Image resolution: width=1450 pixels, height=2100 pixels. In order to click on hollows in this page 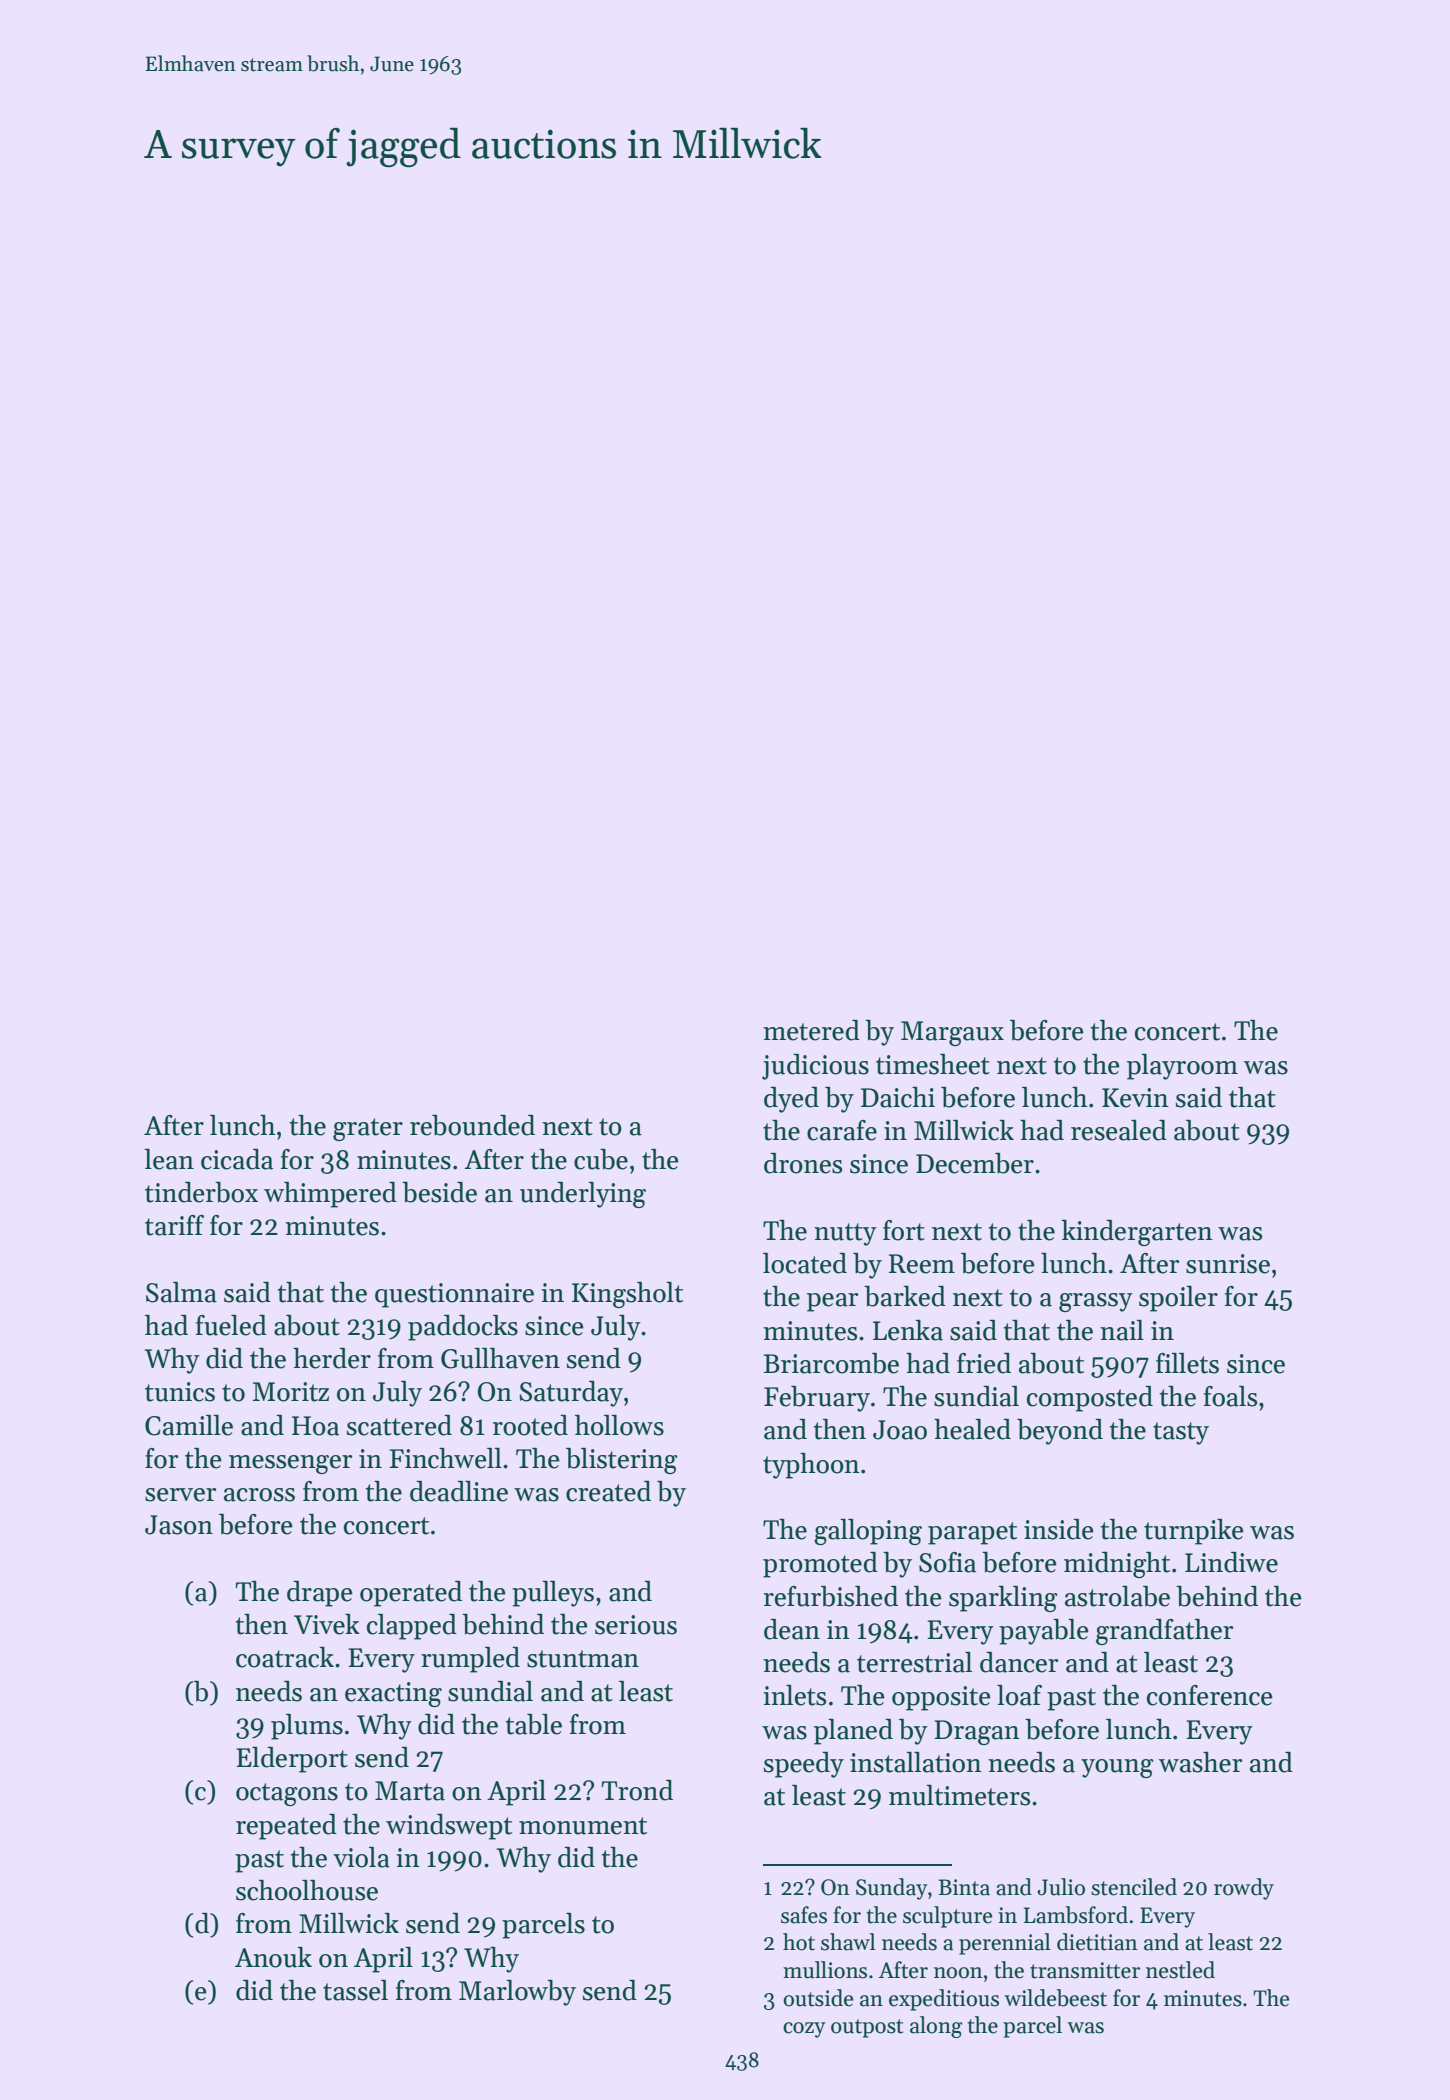, I will do `click(619, 1425)`.
